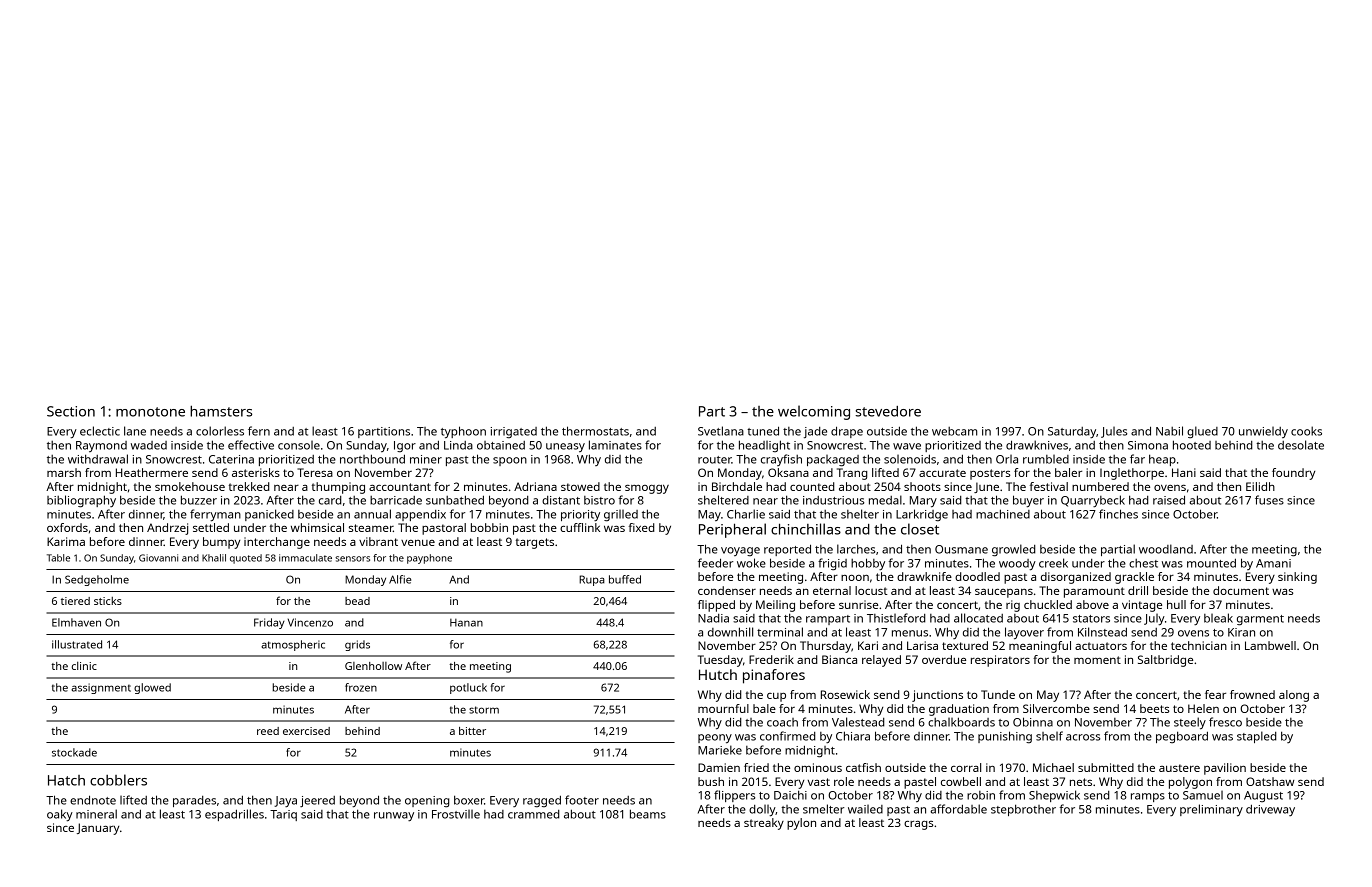 This document has height=887, width=1372. I want to click on Obinna, so click(1033, 722).
